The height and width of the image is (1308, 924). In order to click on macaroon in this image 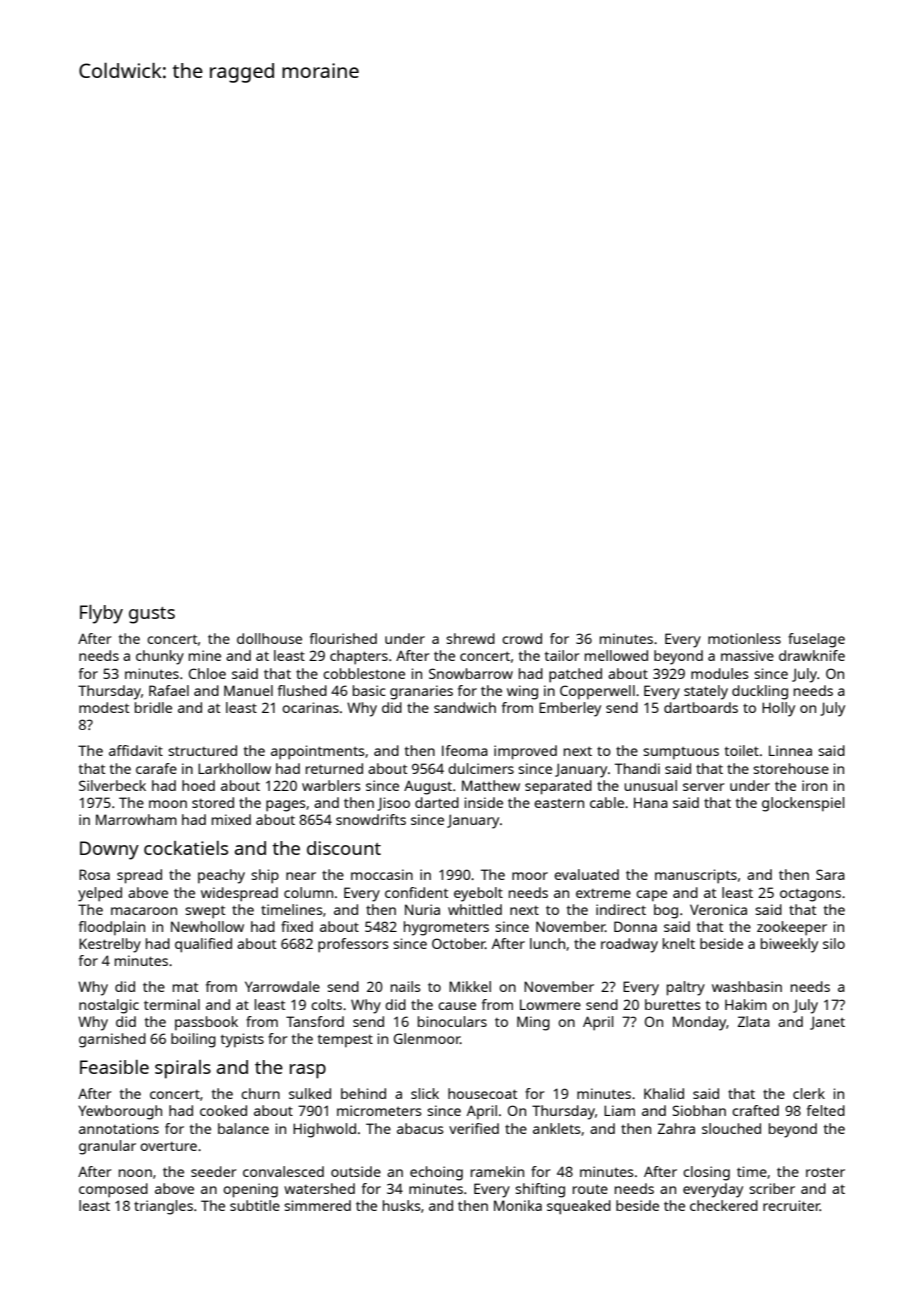, I will do `click(144, 911)`.
